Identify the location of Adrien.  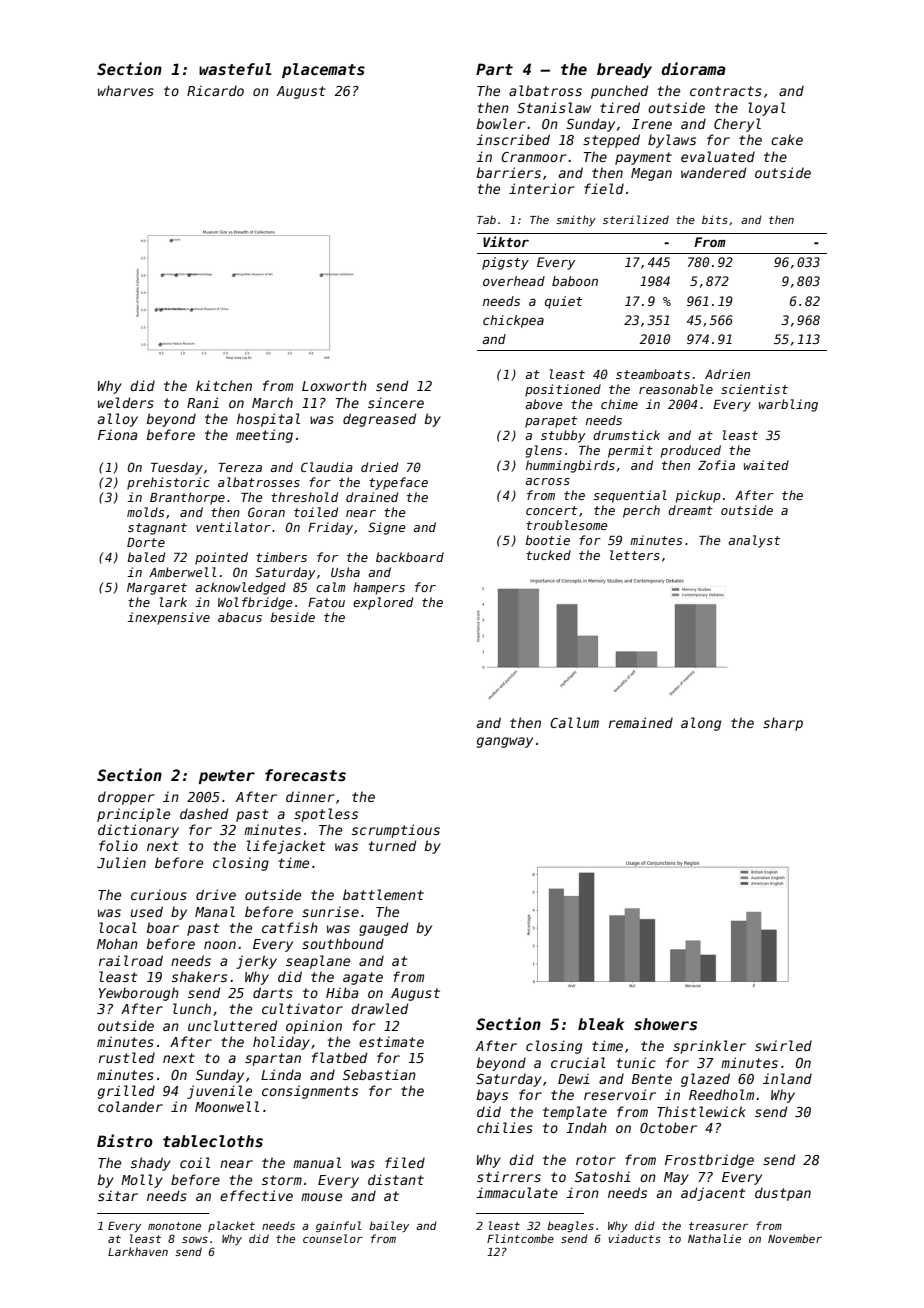
(727, 374).
